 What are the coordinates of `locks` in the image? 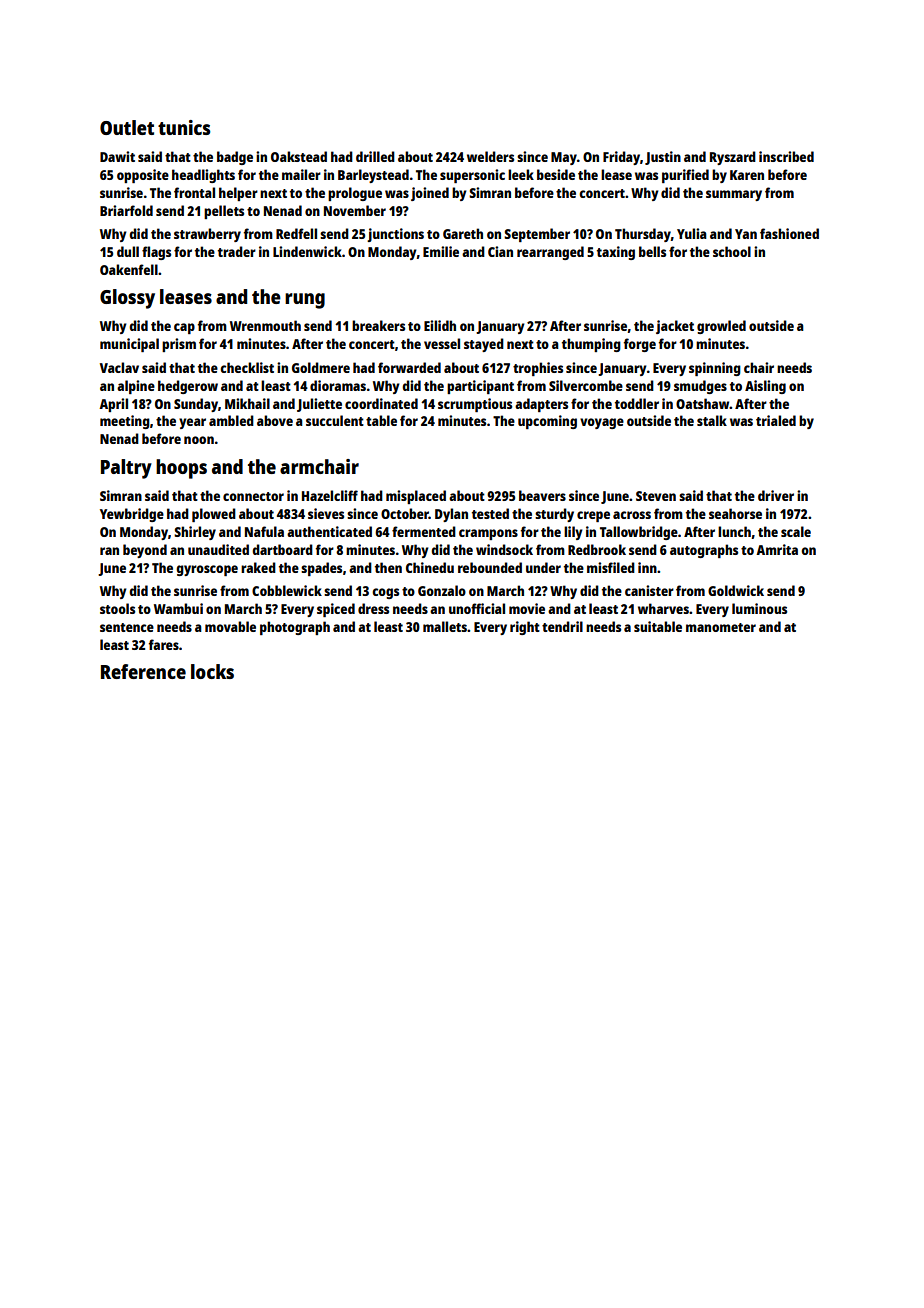 It's located at (212, 671).
